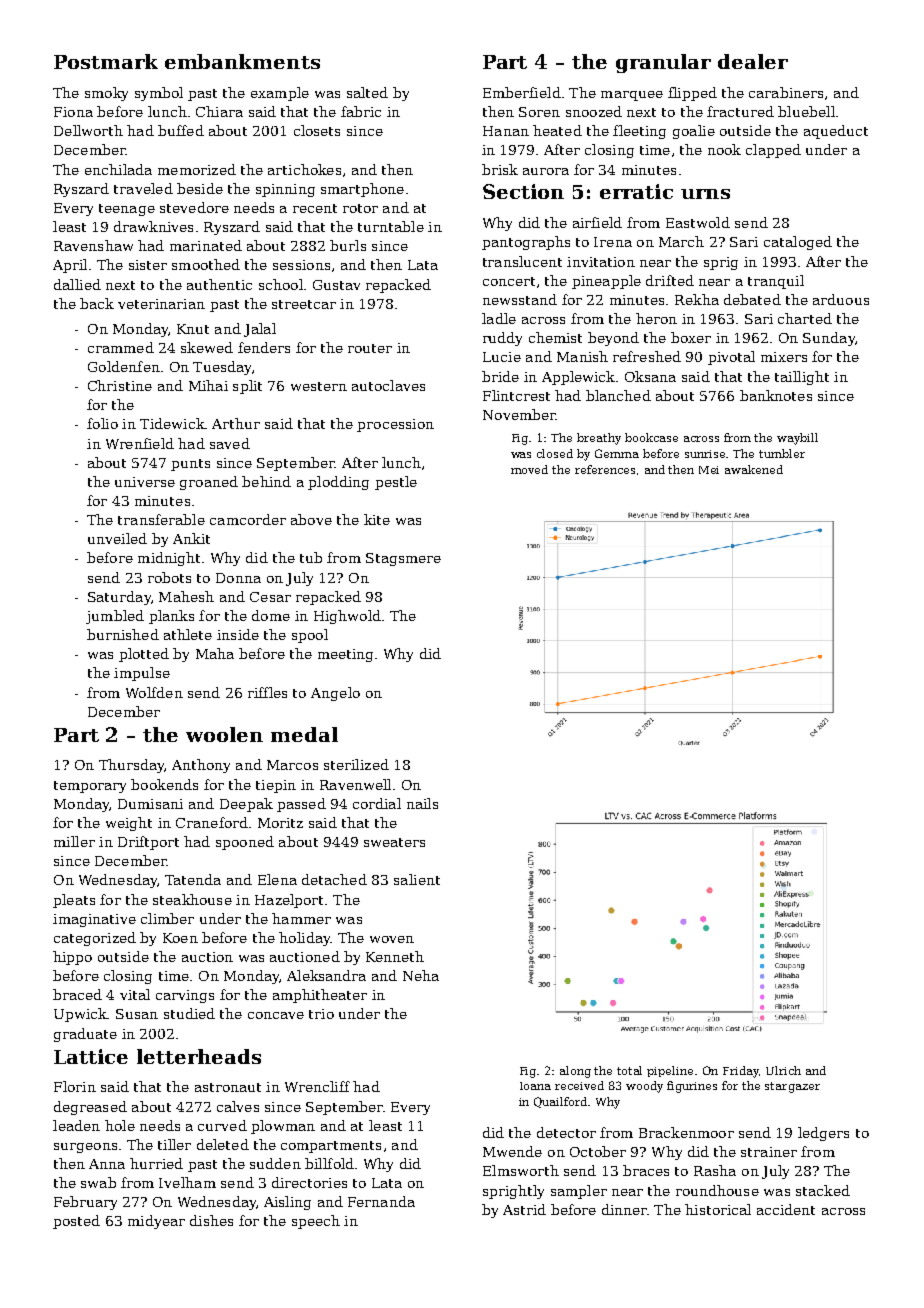 The image size is (924, 1308). I want to click on cataloged, so click(798, 243).
